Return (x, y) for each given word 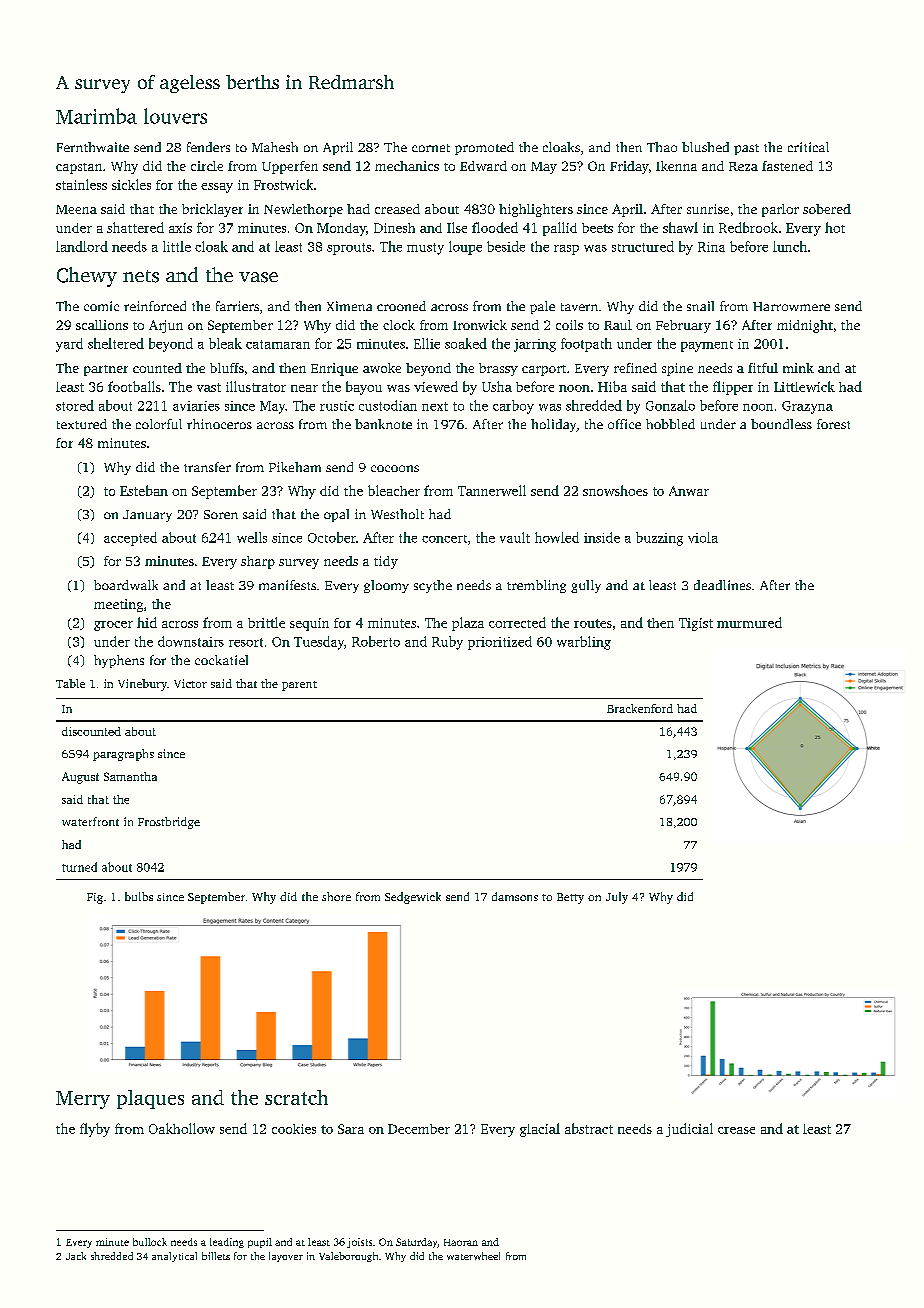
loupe (465, 248)
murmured (749, 622)
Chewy (87, 277)
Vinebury (142, 685)
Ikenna (676, 166)
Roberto (376, 641)
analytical (174, 1257)
